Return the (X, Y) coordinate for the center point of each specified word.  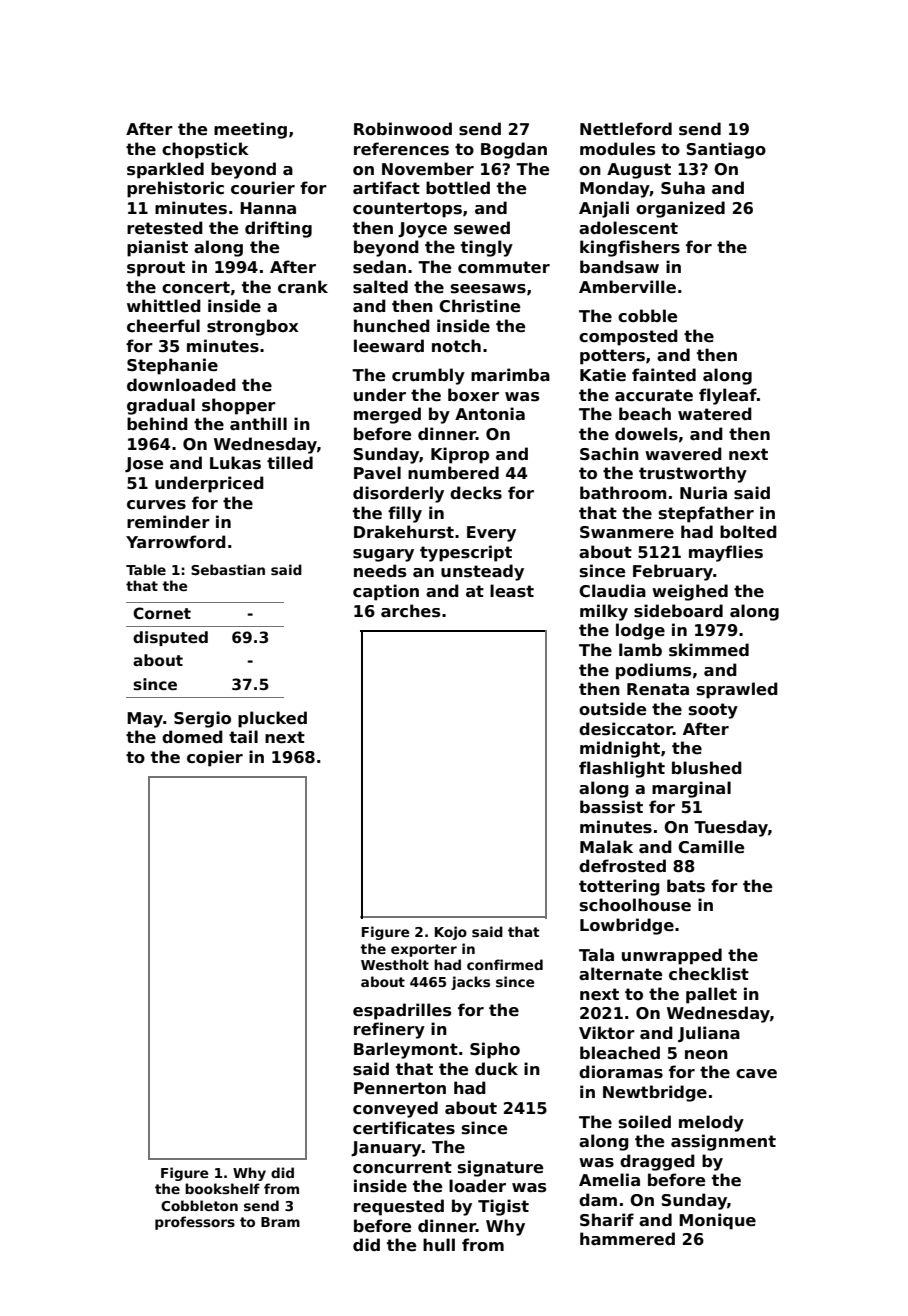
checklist (709, 974)
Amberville (627, 287)
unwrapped (672, 956)
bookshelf (222, 1188)
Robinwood (403, 129)
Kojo (451, 933)
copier (215, 758)
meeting (250, 130)
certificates (404, 1128)
